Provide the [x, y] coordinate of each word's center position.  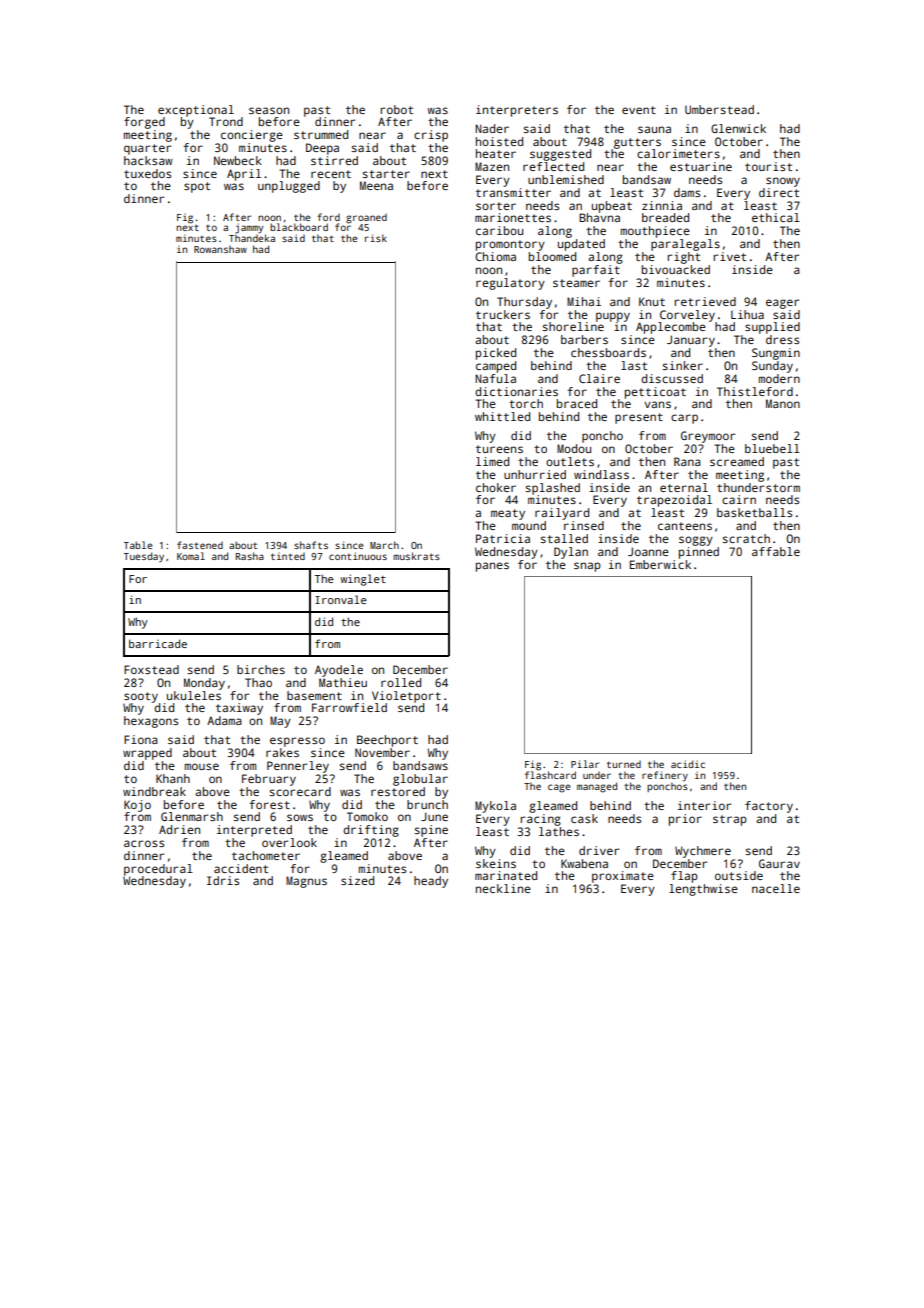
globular [420, 780]
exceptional [196, 111]
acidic [688, 764]
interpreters [517, 111]
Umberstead [719, 109]
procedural [158, 870]
